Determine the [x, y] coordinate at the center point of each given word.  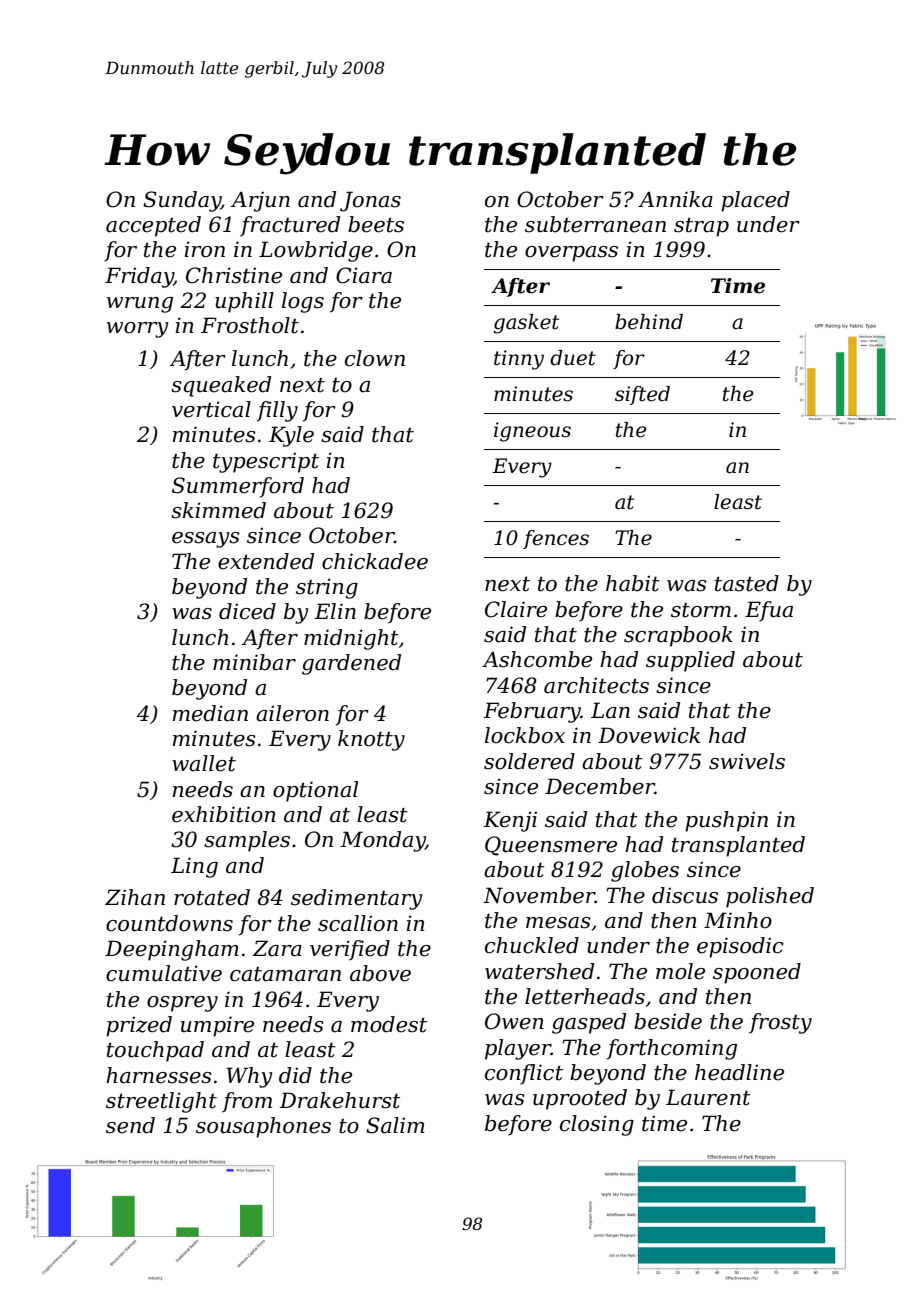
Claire [516, 609]
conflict [524, 1074]
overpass [571, 254]
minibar [254, 662]
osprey [182, 1004]
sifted [642, 395]
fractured [290, 226]
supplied [690, 661]
